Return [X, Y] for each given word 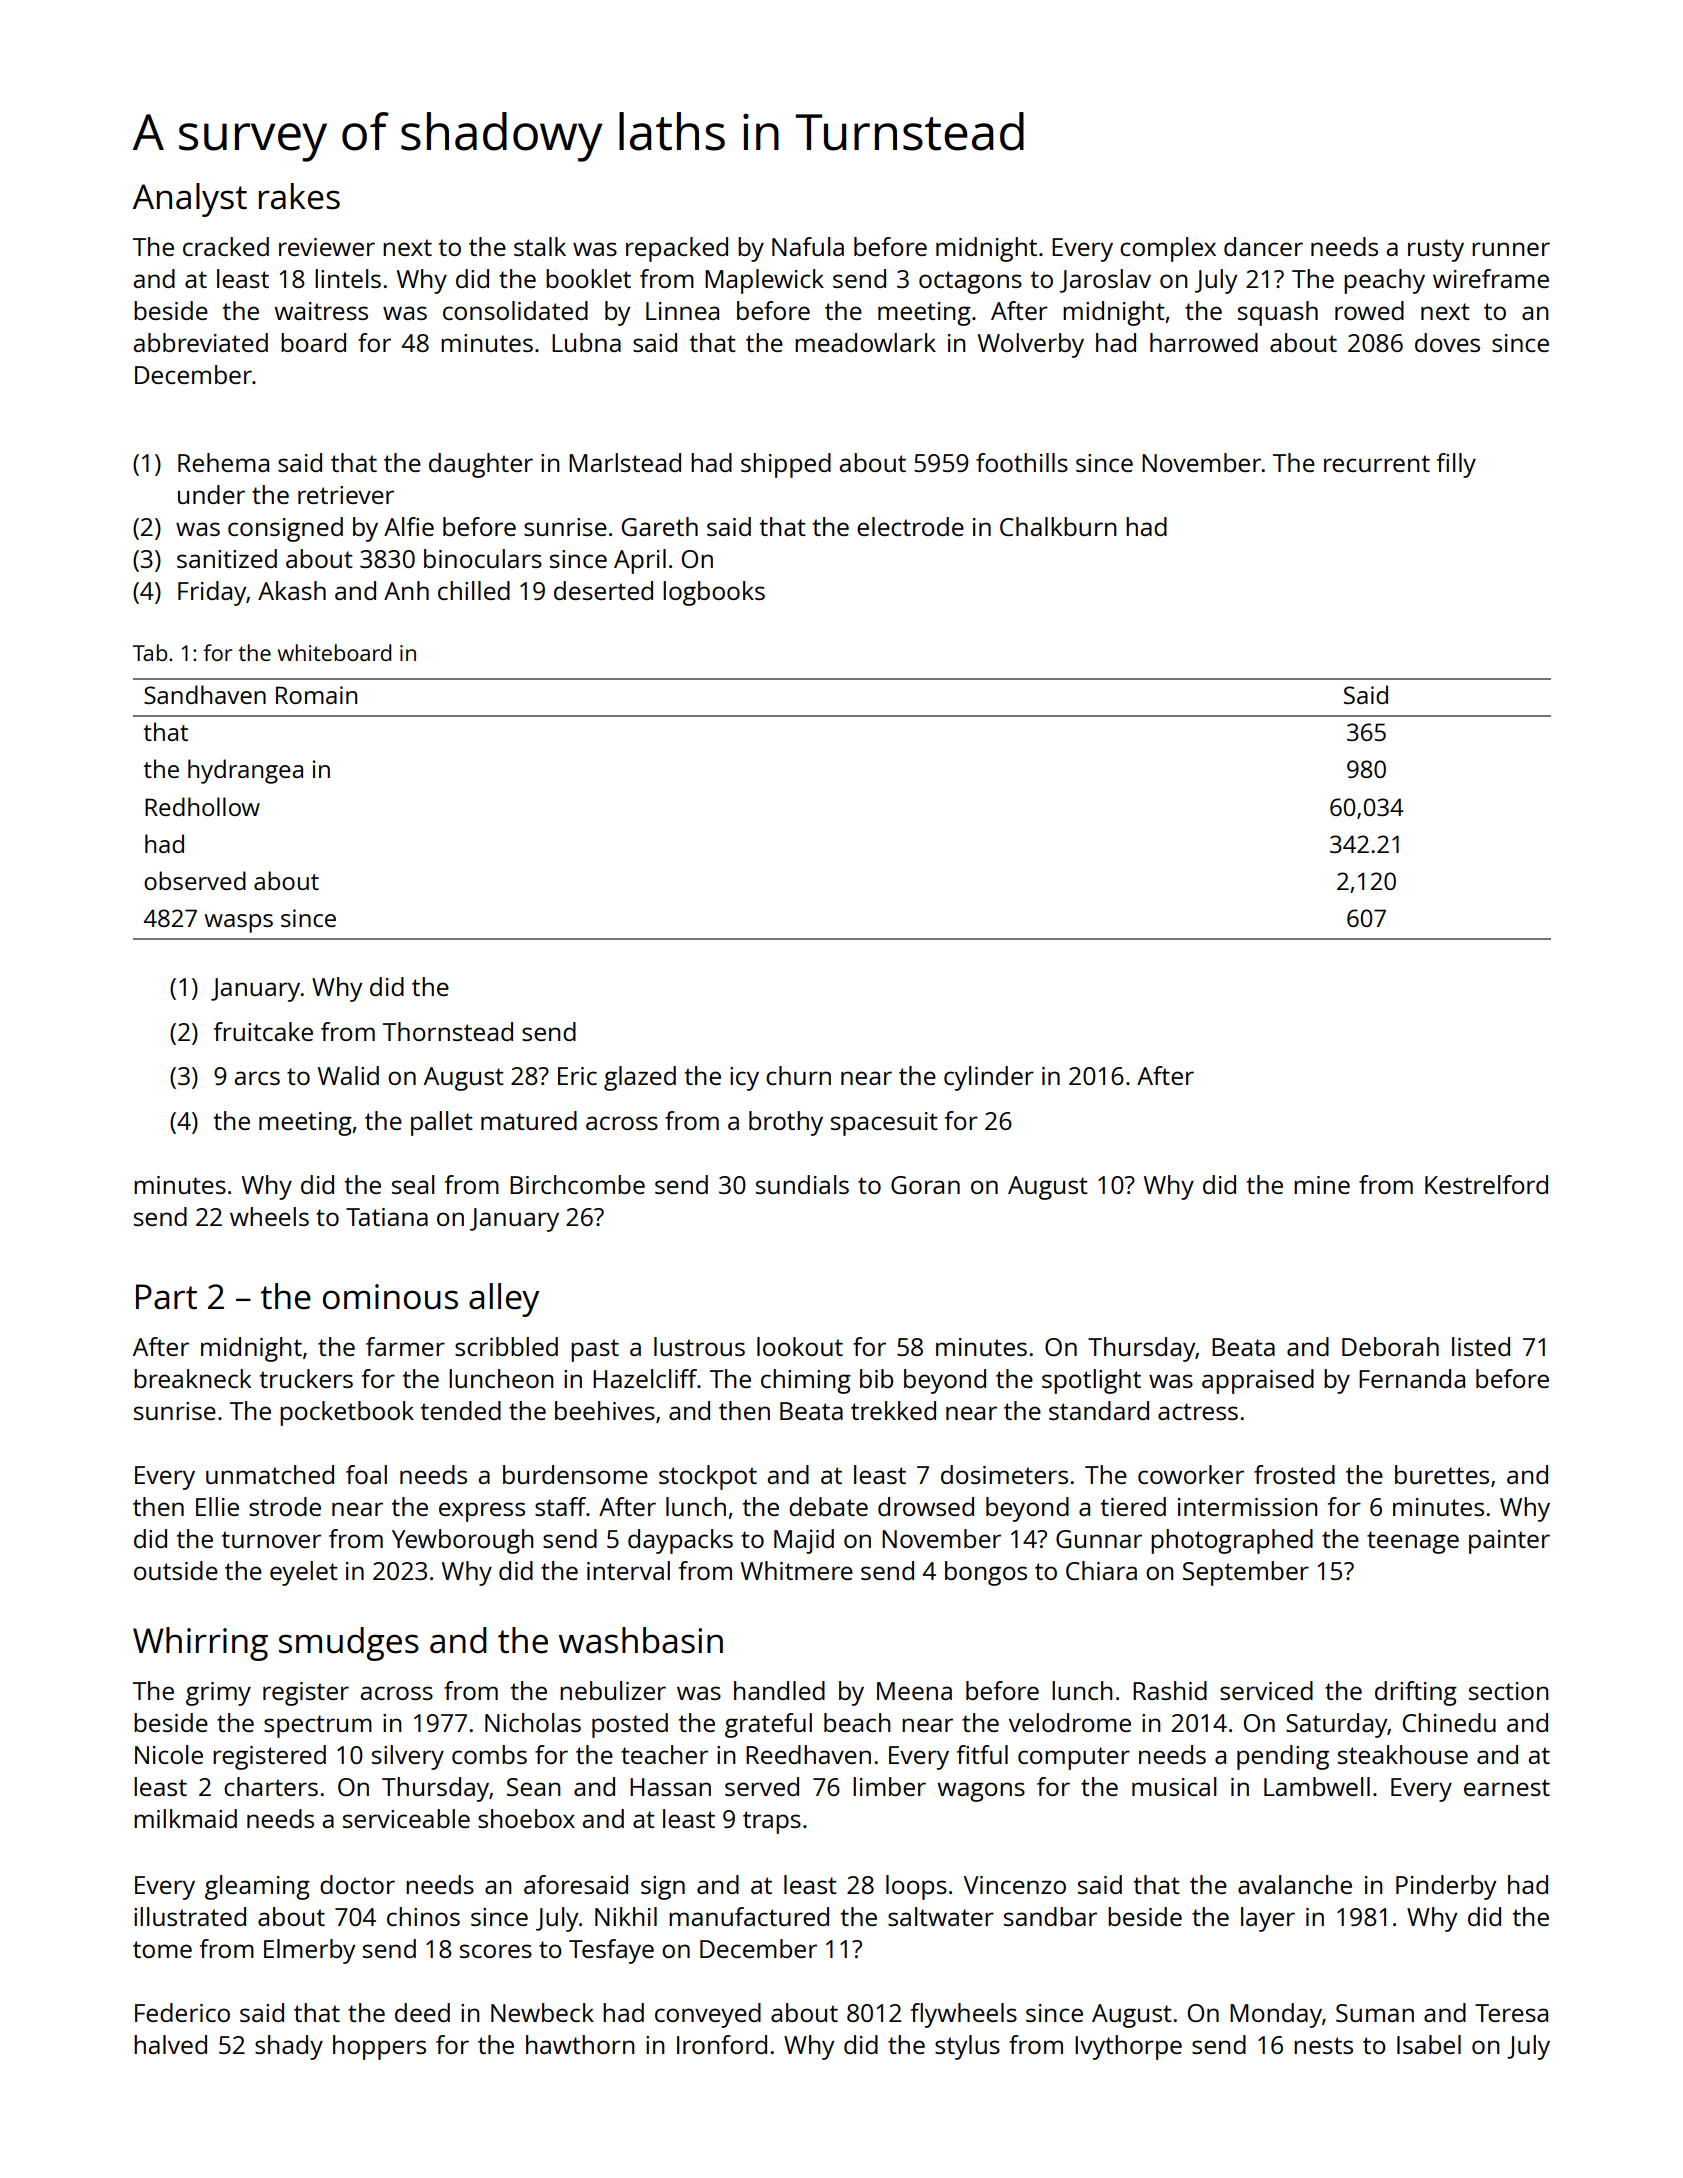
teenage [1413, 1542]
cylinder [989, 1078]
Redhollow [202, 806]
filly [1456, 465]
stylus [967, 2047]
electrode [910, 526]
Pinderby [1446, 1887]
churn [798, 1075]
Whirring [200, 1644]
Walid [348, 1075]
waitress [321, 311]
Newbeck [542, 2012]
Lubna [586, 342]
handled [779, 1690]
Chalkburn [1058, 526]
